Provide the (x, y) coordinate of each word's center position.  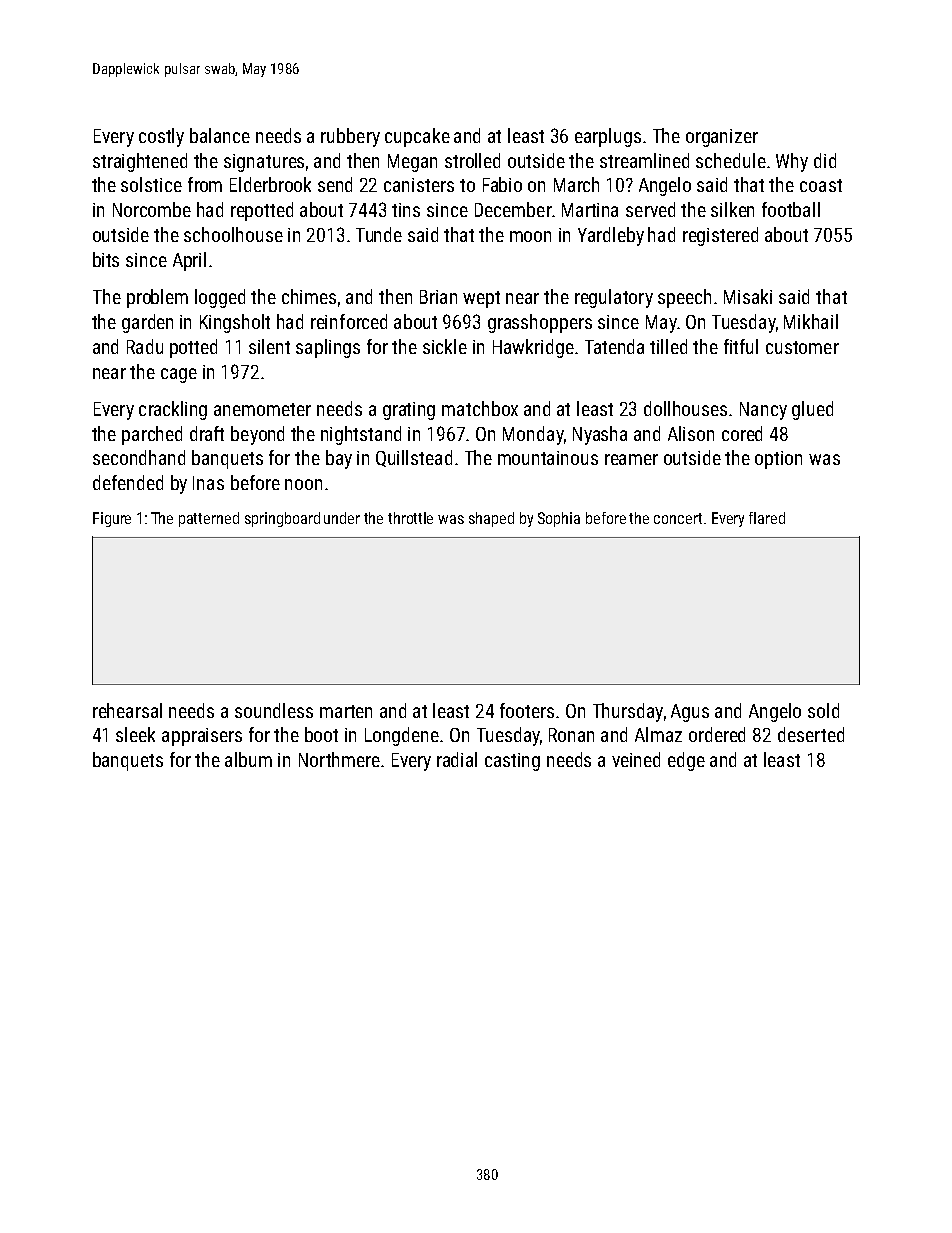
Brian (438, 297)
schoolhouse (233, 234)
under (342, 518)
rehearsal (127, 710)
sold (823, 710)
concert (678, 518)
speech (684, 298)
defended (128, 482)
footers (527, 710)
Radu (145, 346)
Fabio (502, 184)
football (791, 209)
